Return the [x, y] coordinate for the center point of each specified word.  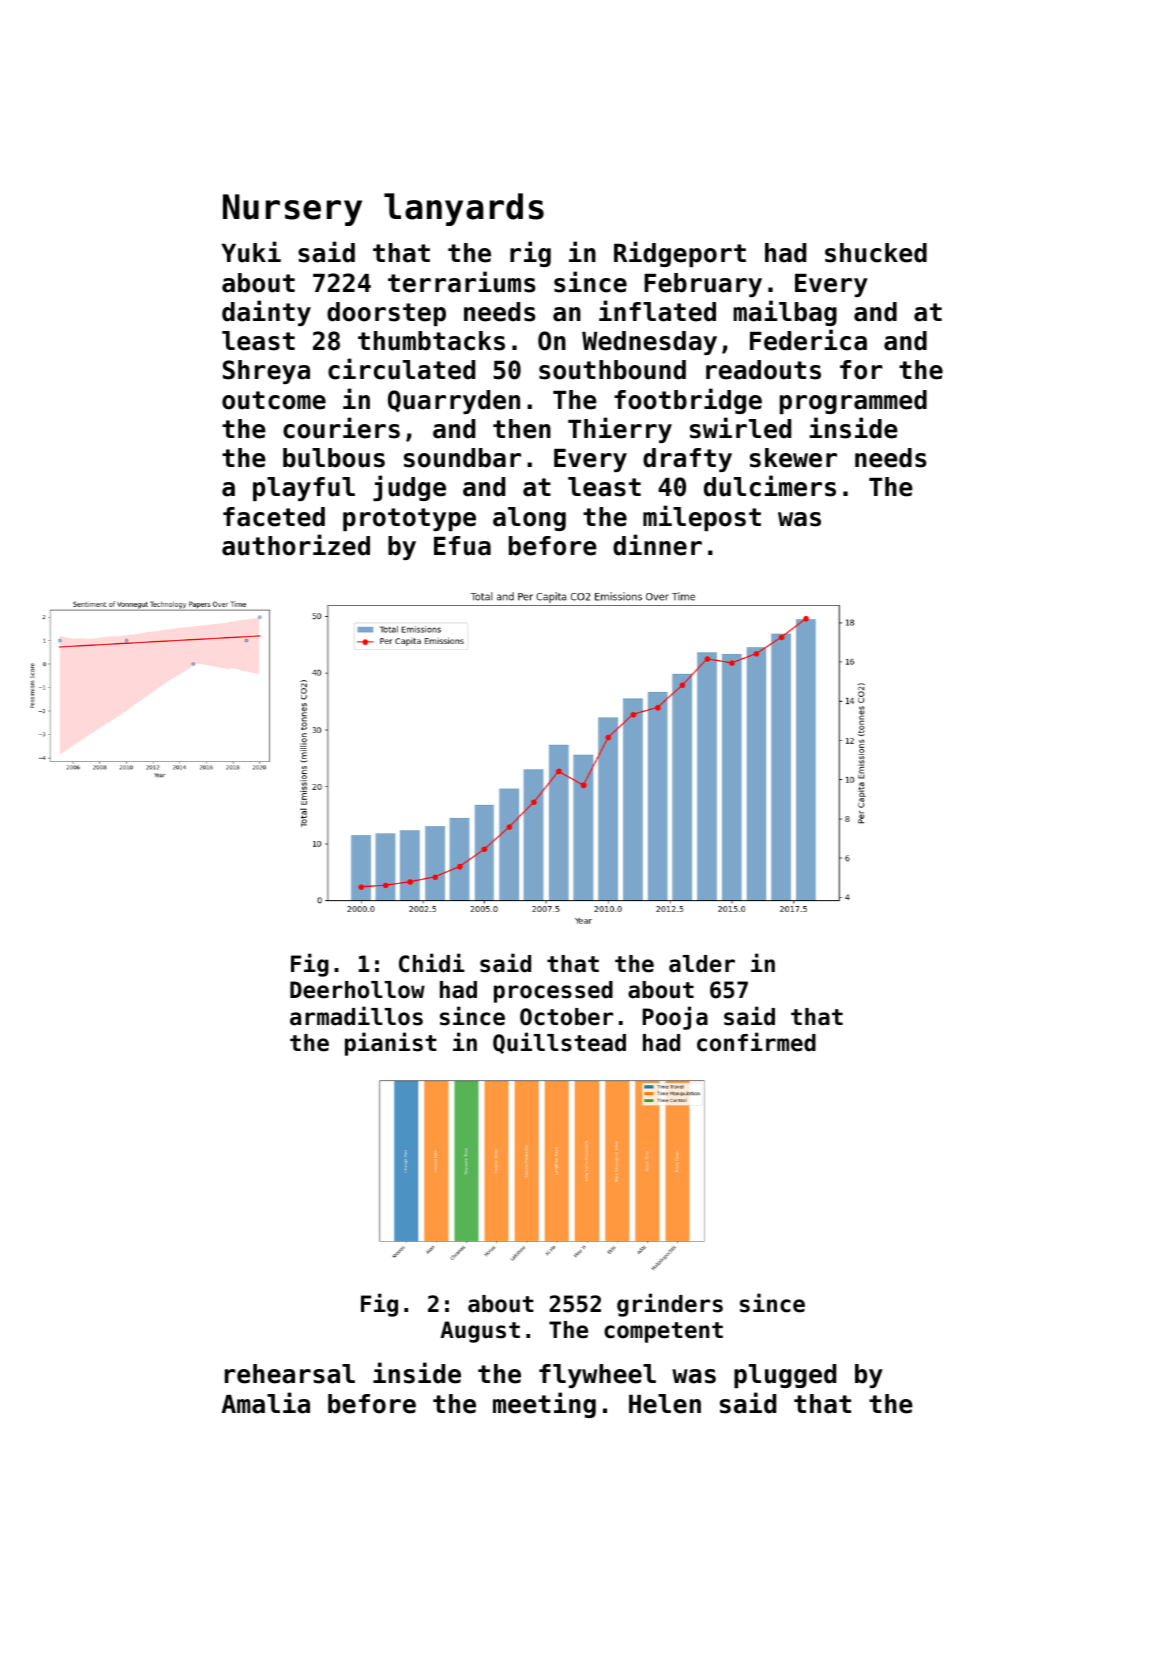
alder [702, 964]
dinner [657, 545]
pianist [391, 1044]
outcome [274, 400]
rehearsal [290, 1374]
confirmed [756, 1042]
